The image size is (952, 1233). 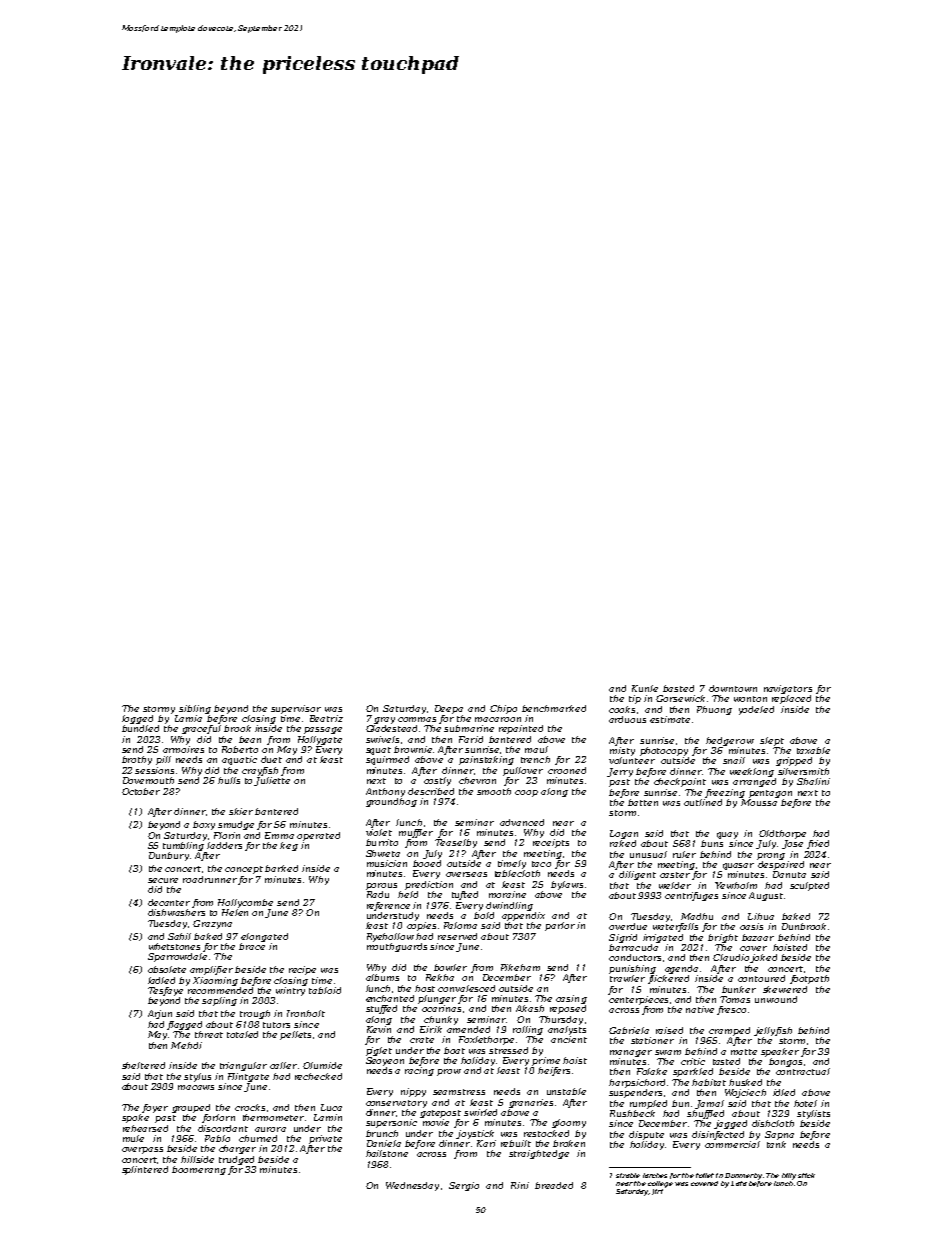 I want to click on stylus, so click(x=197, y=1077).
